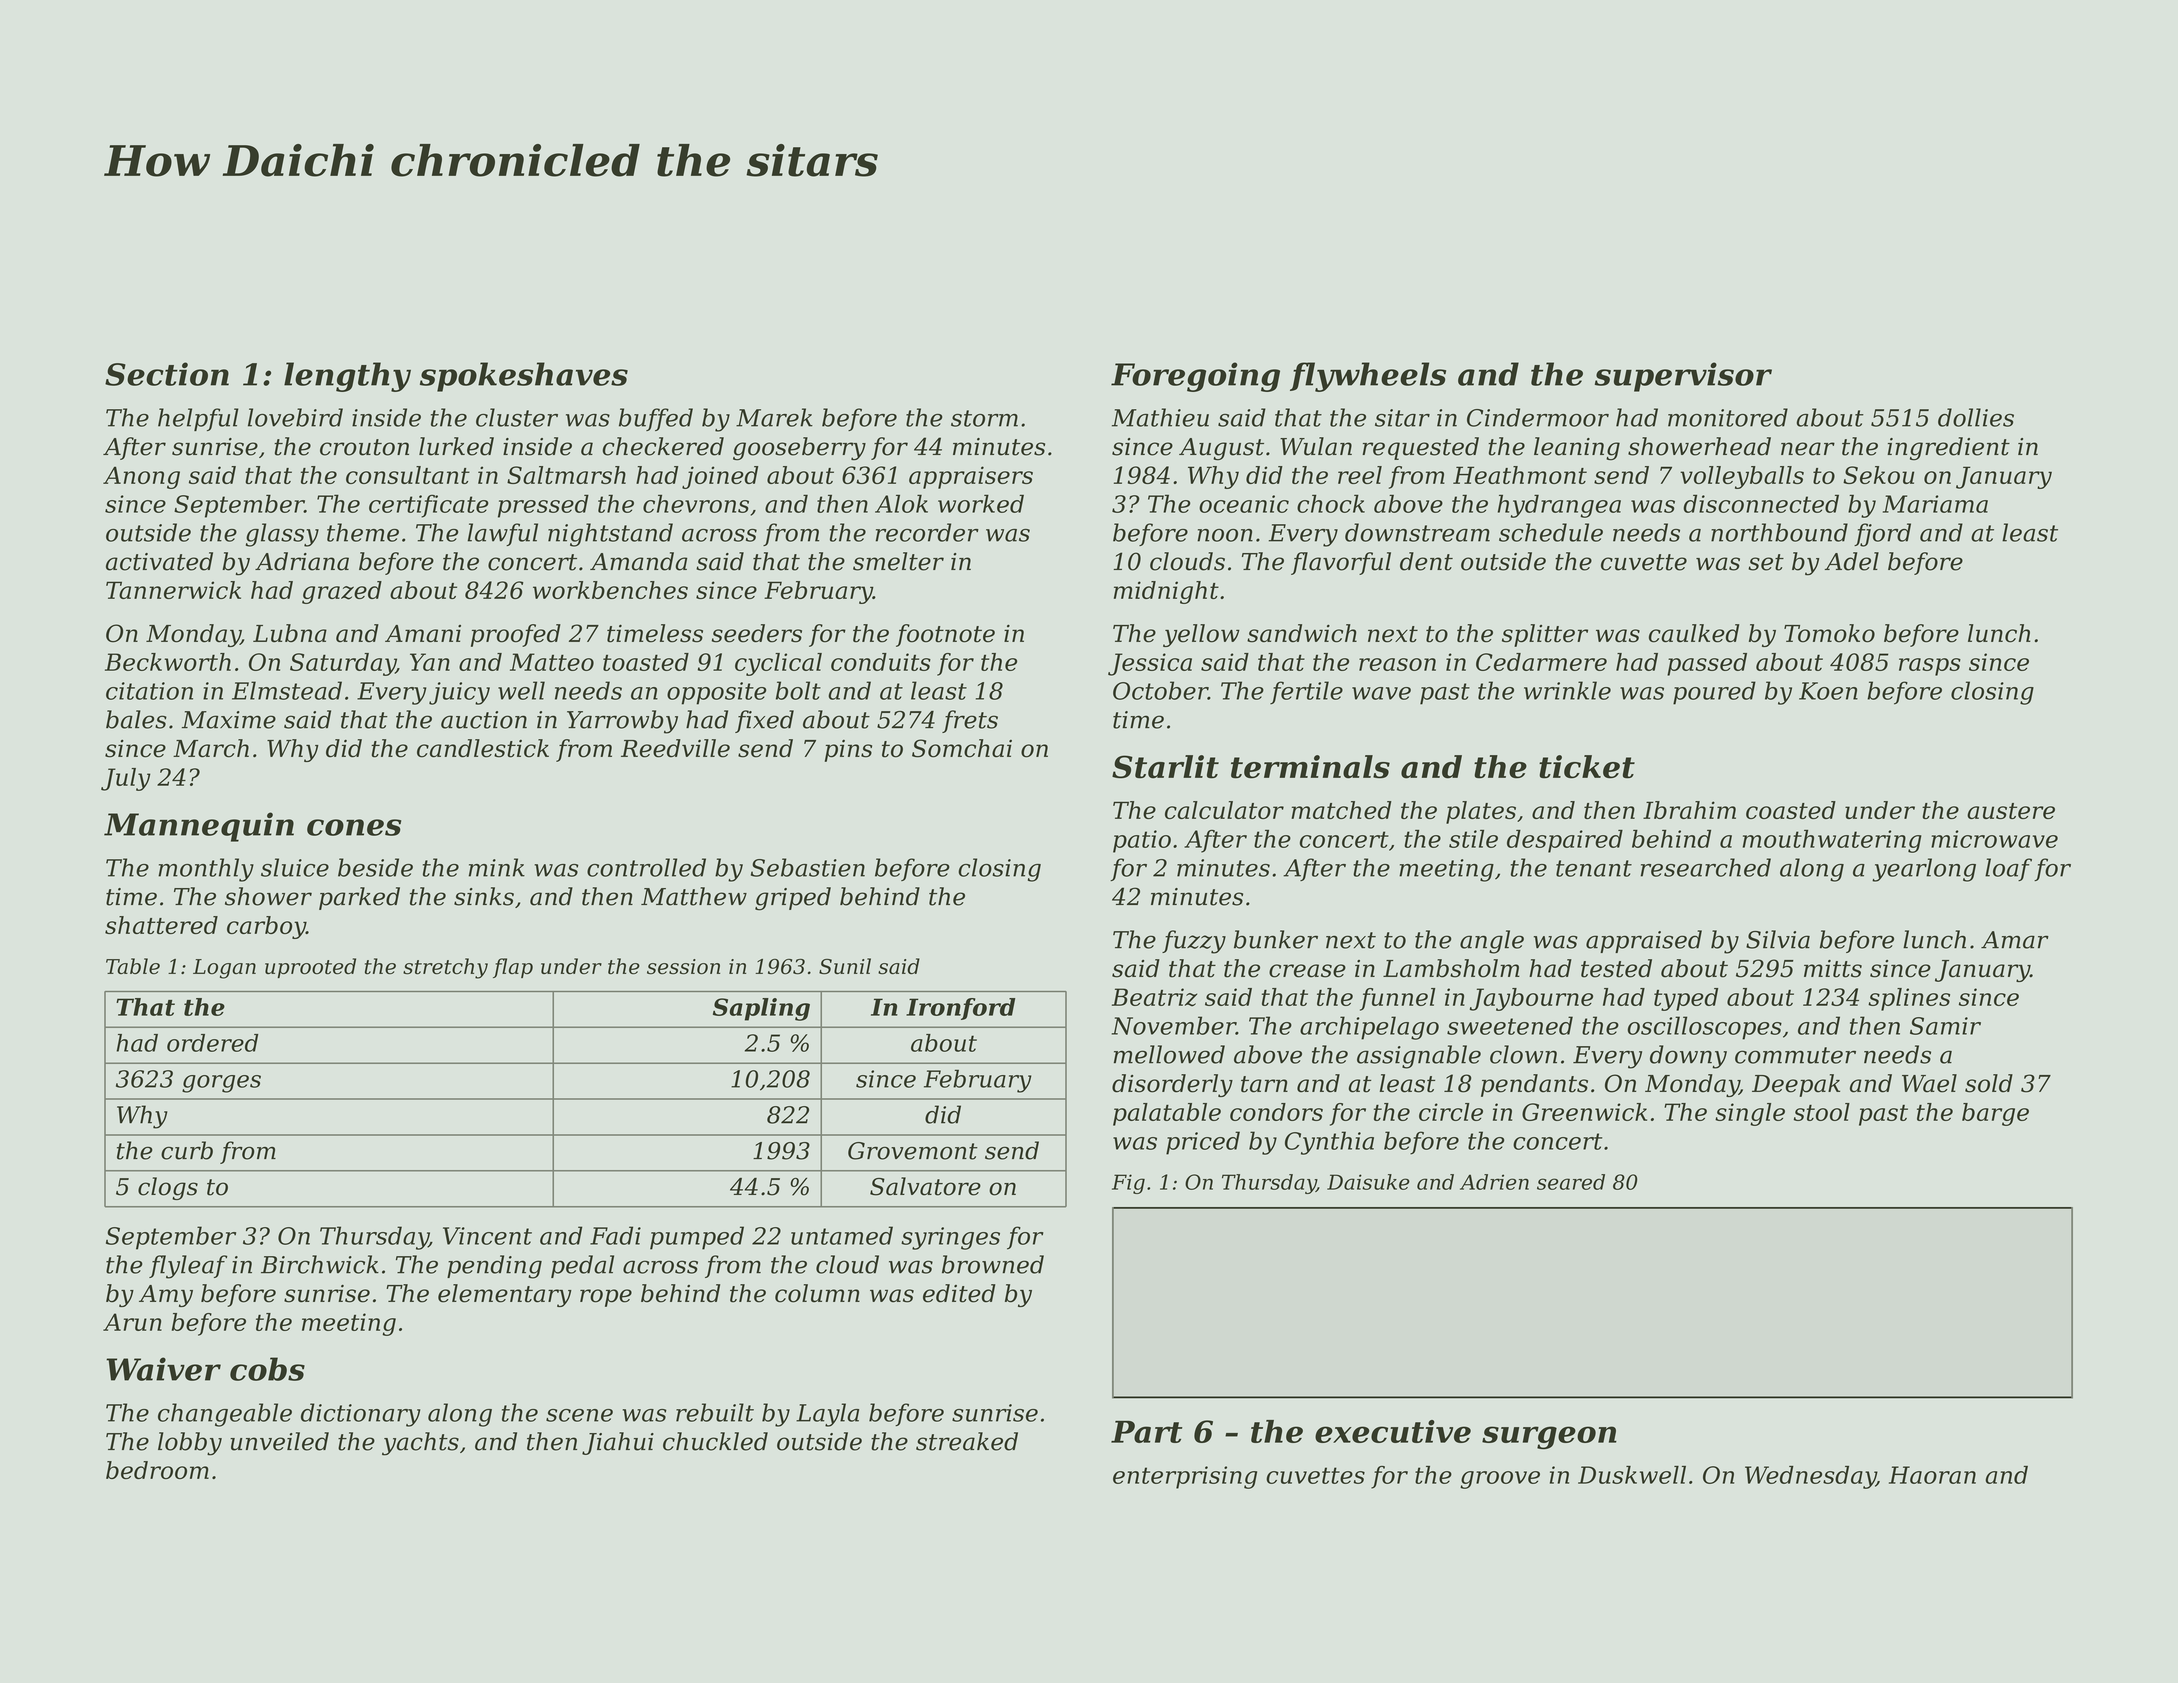 The height and width of the page is (1683, 2178). Describe the element at coordinates (1185, 1477) in the page. I see `enterprising` at that location.
